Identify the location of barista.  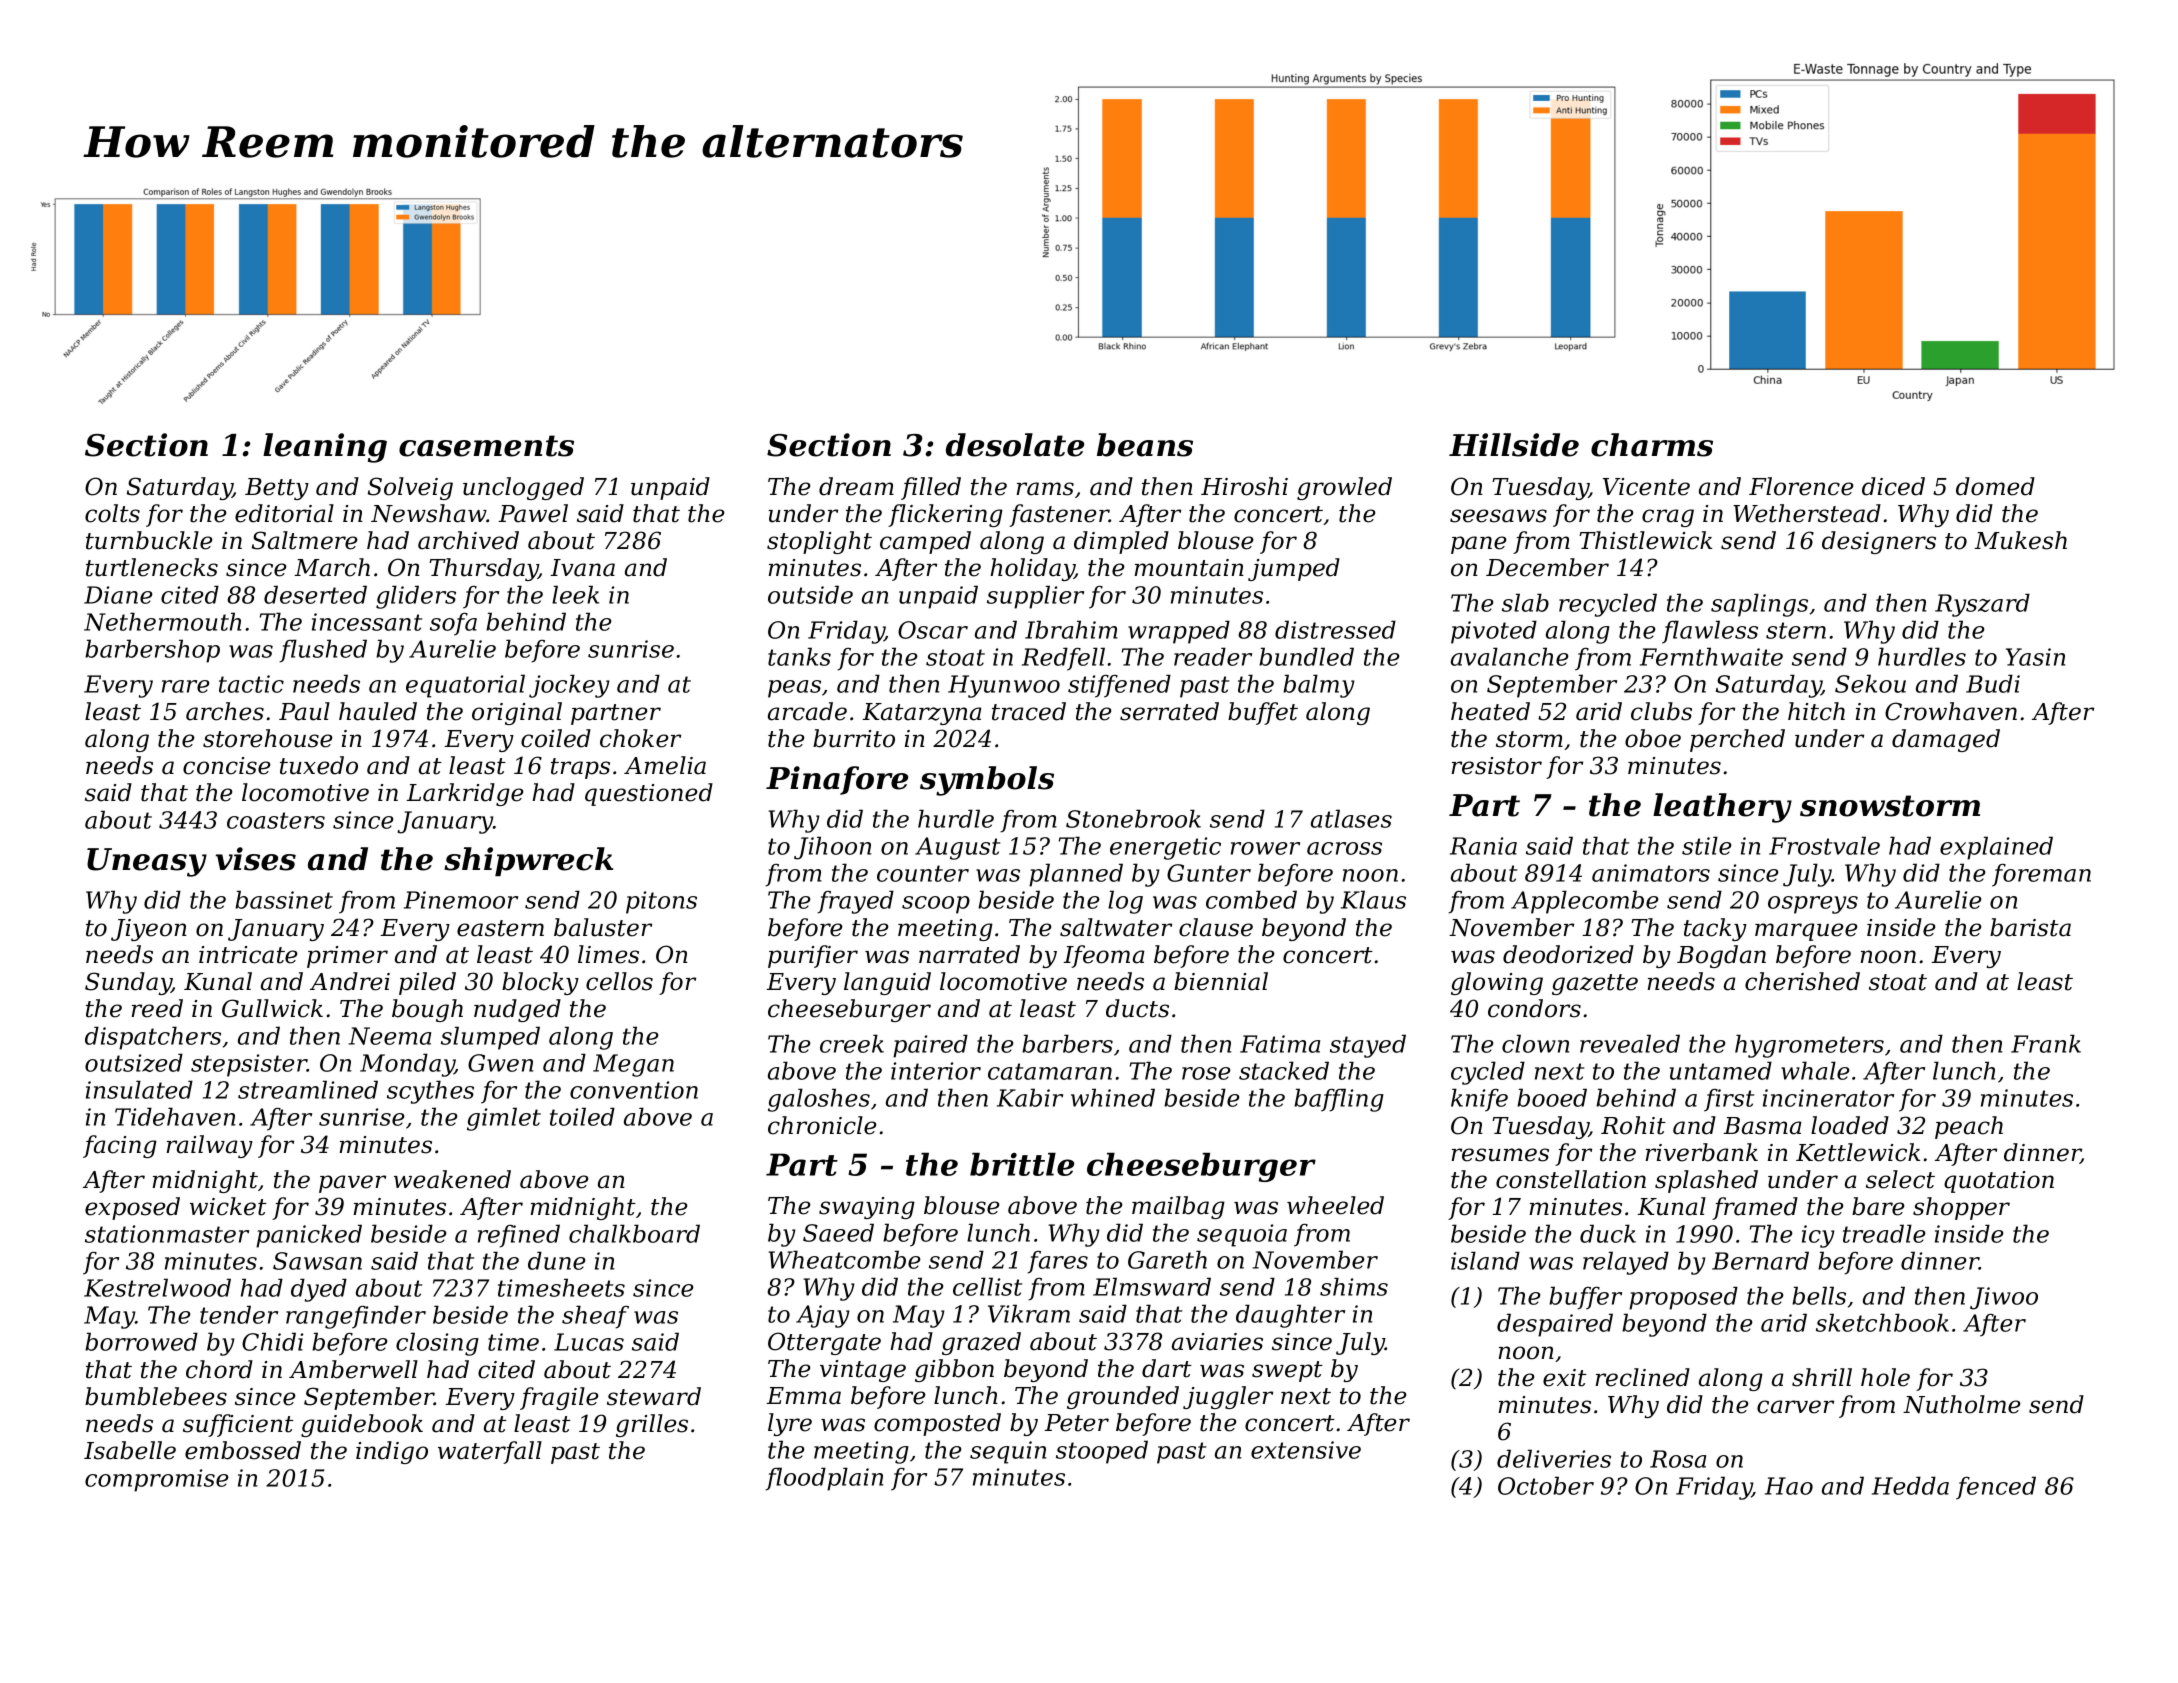
(2030, 927).
